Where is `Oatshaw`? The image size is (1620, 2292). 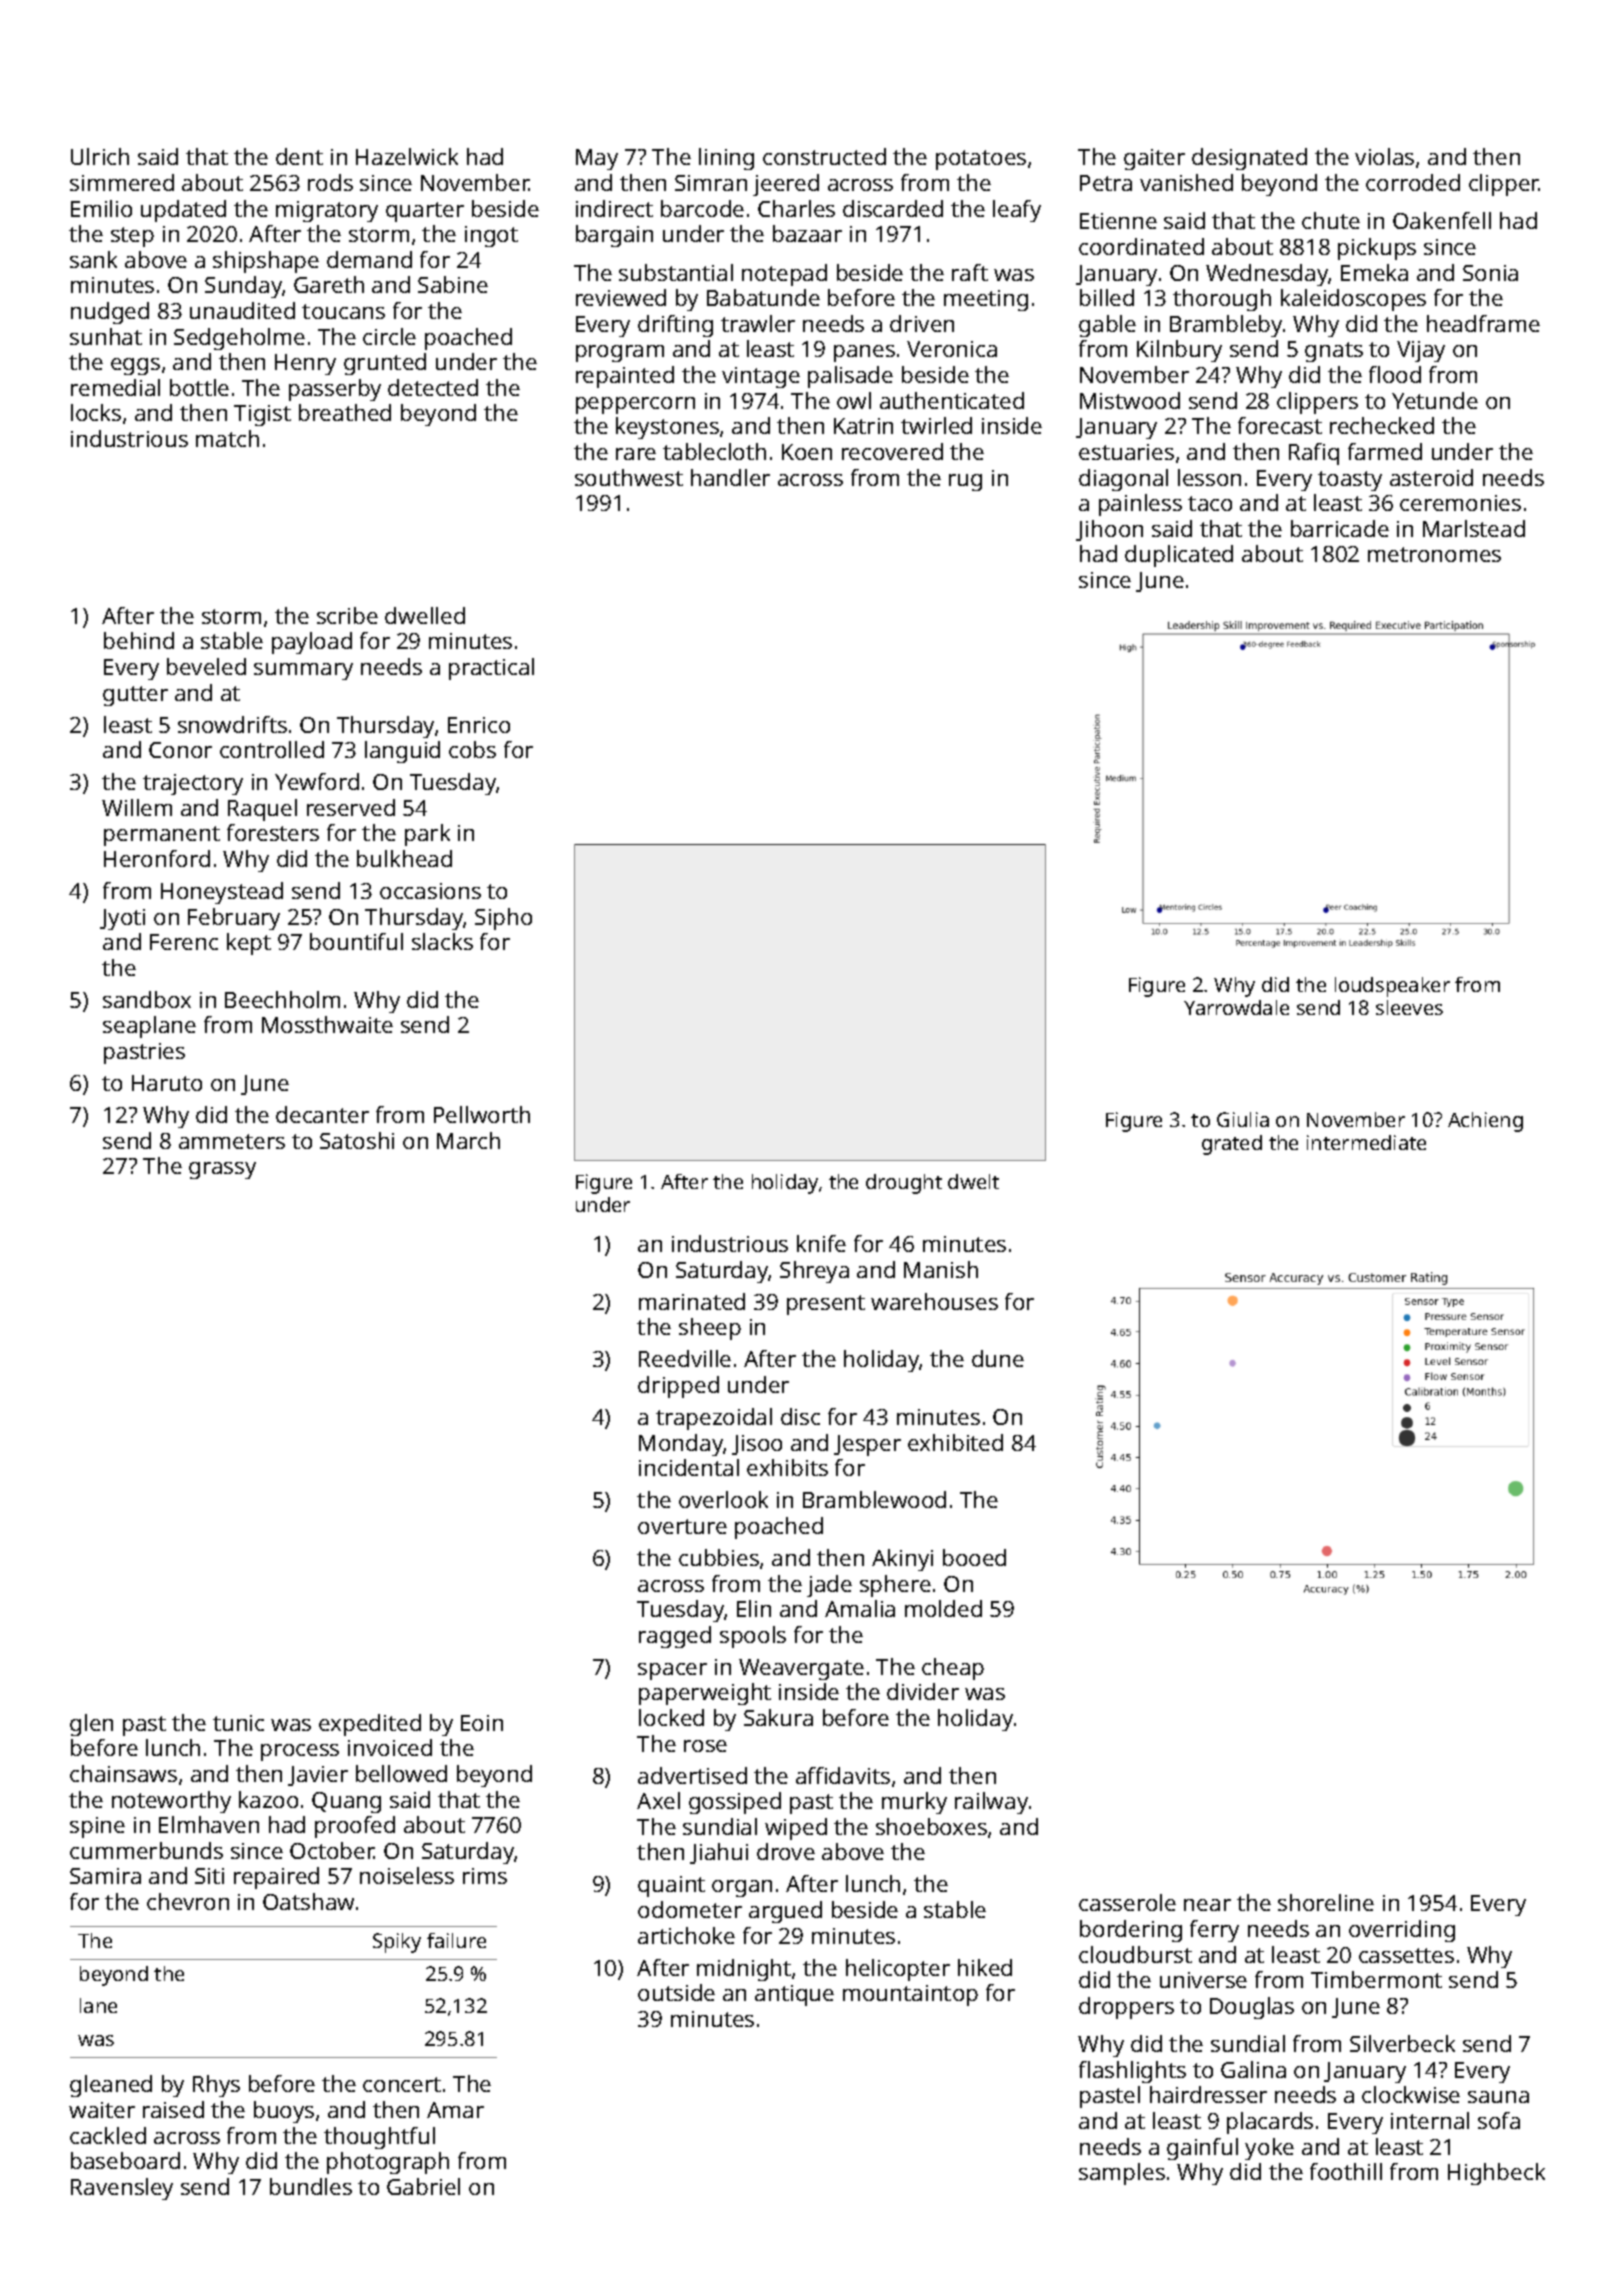 Oatshaw is located at coordinates (308, 1901).
